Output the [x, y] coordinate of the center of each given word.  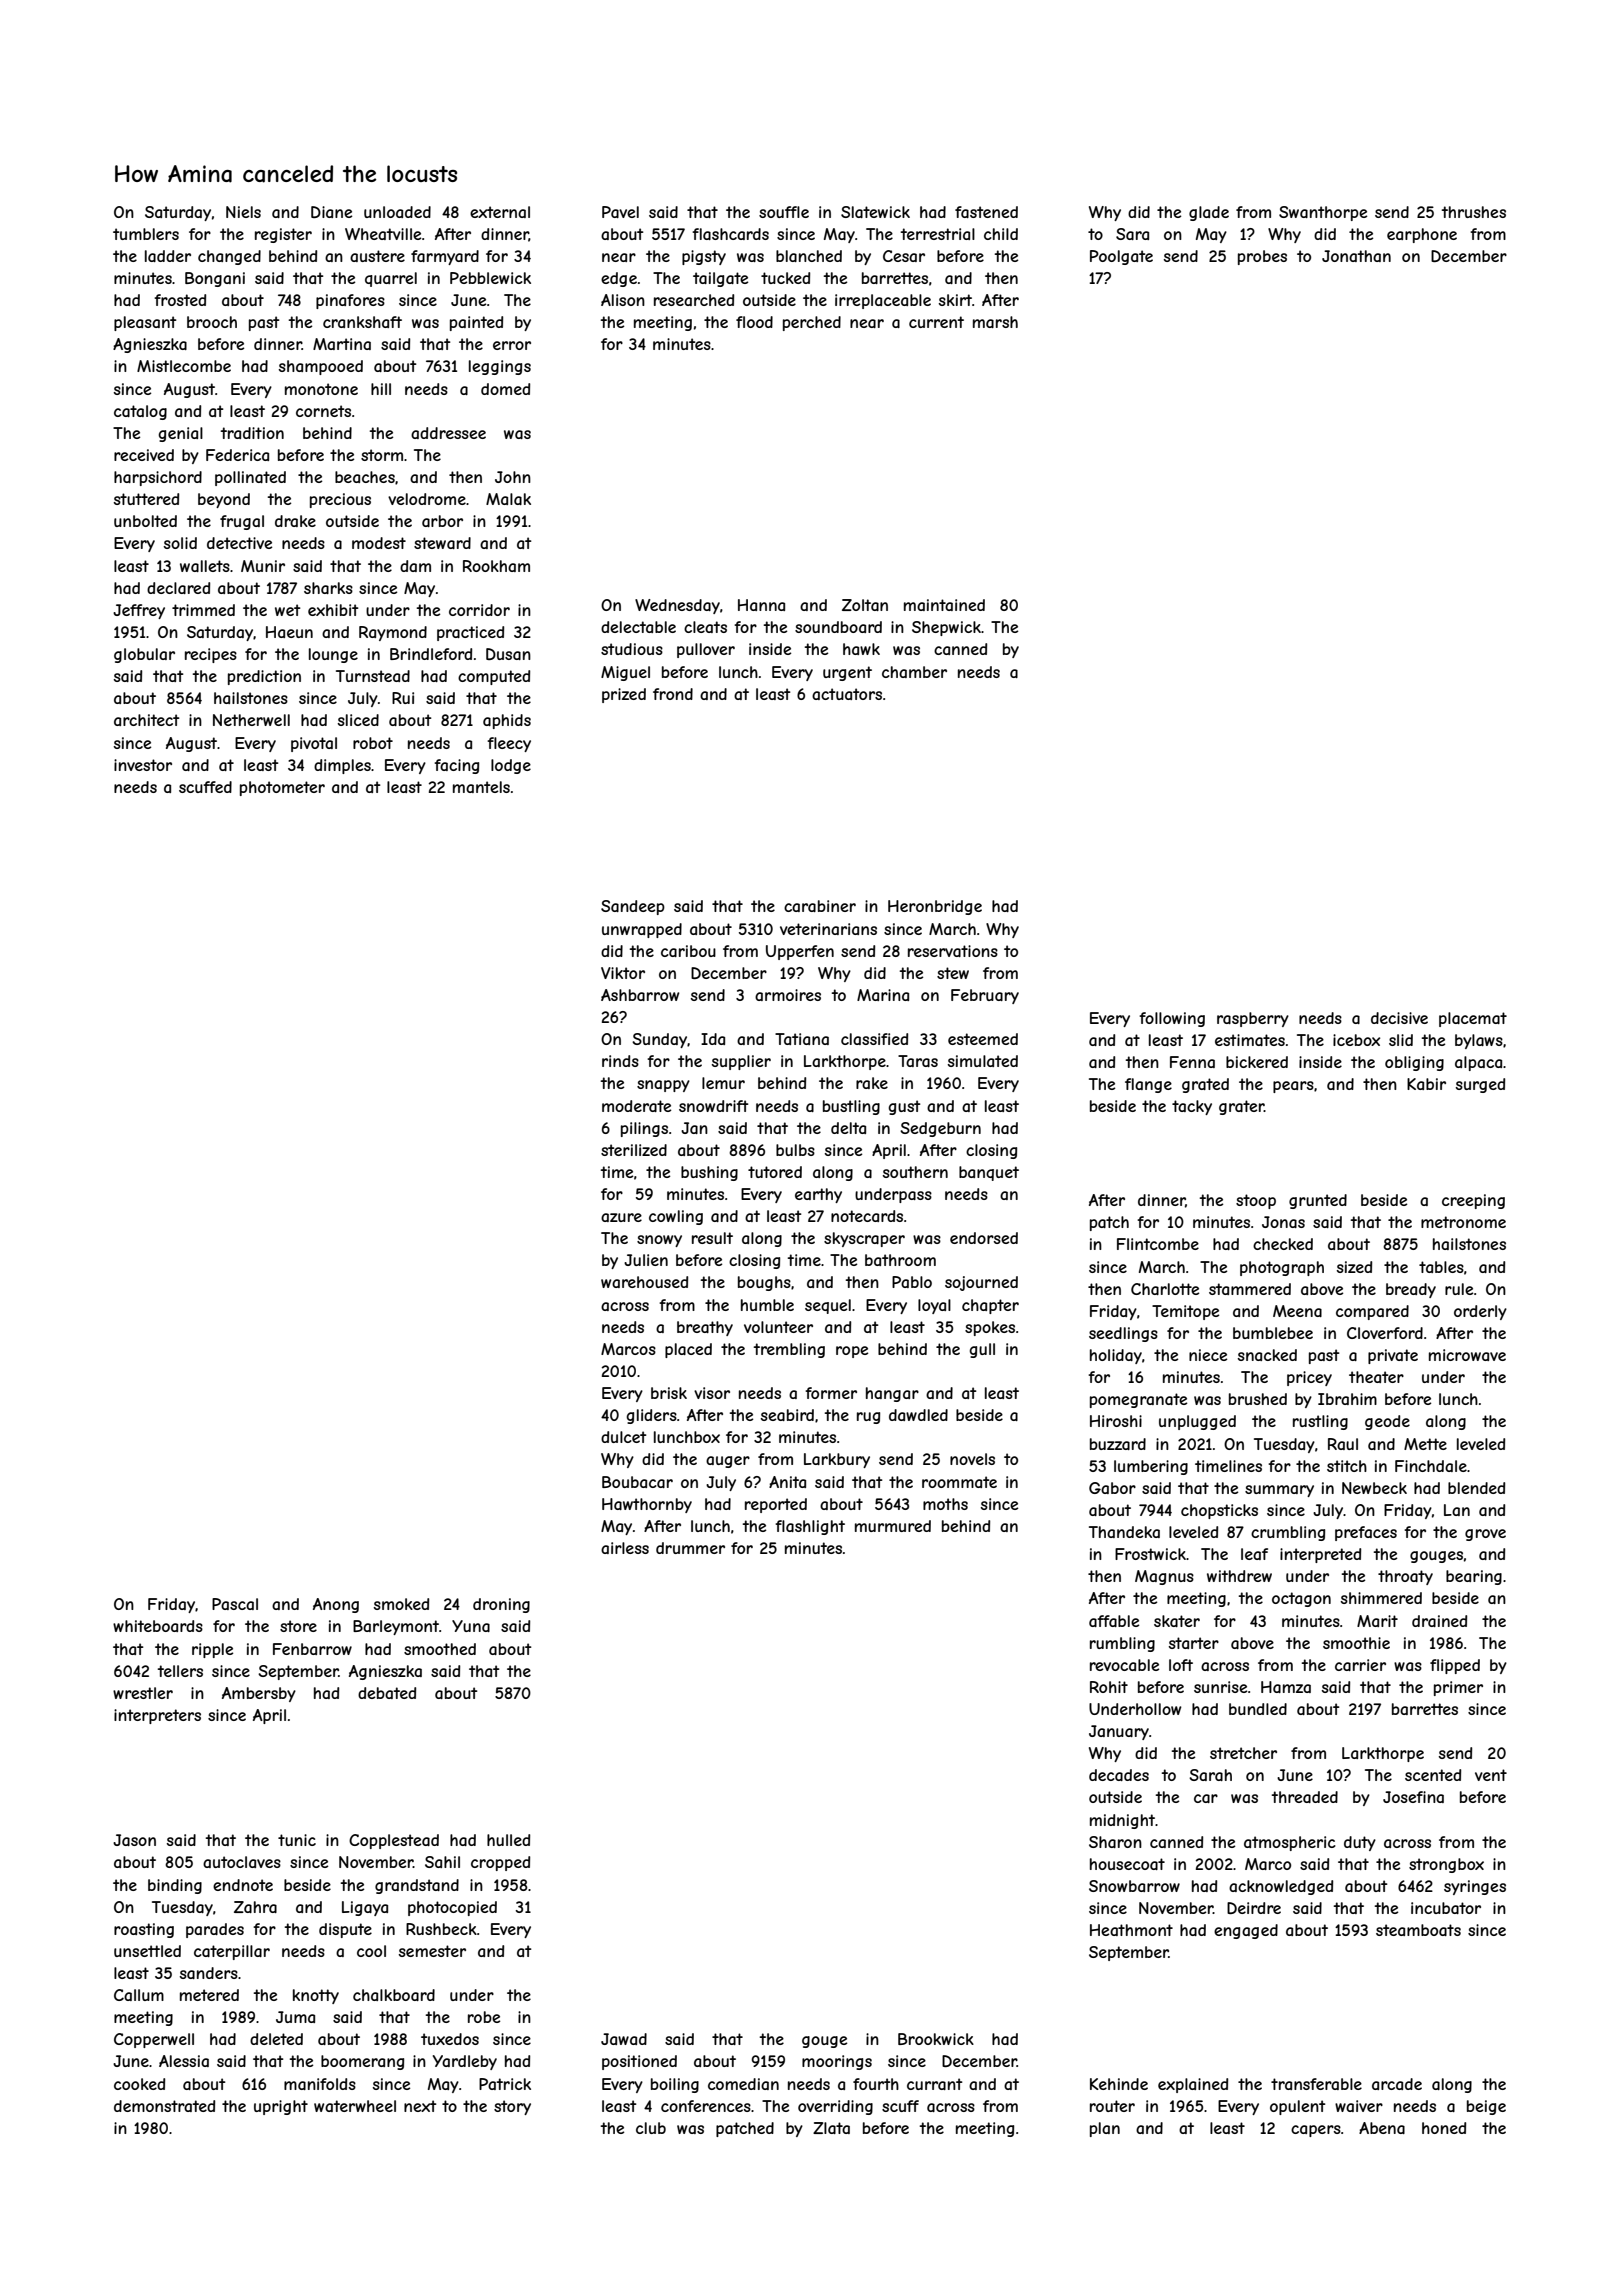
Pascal [235, 1604]
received [144, 455]
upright [281, 2107]
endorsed [984, 1238]
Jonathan [1356, 256]
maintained [944, 605]
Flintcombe [1158, 1244]
